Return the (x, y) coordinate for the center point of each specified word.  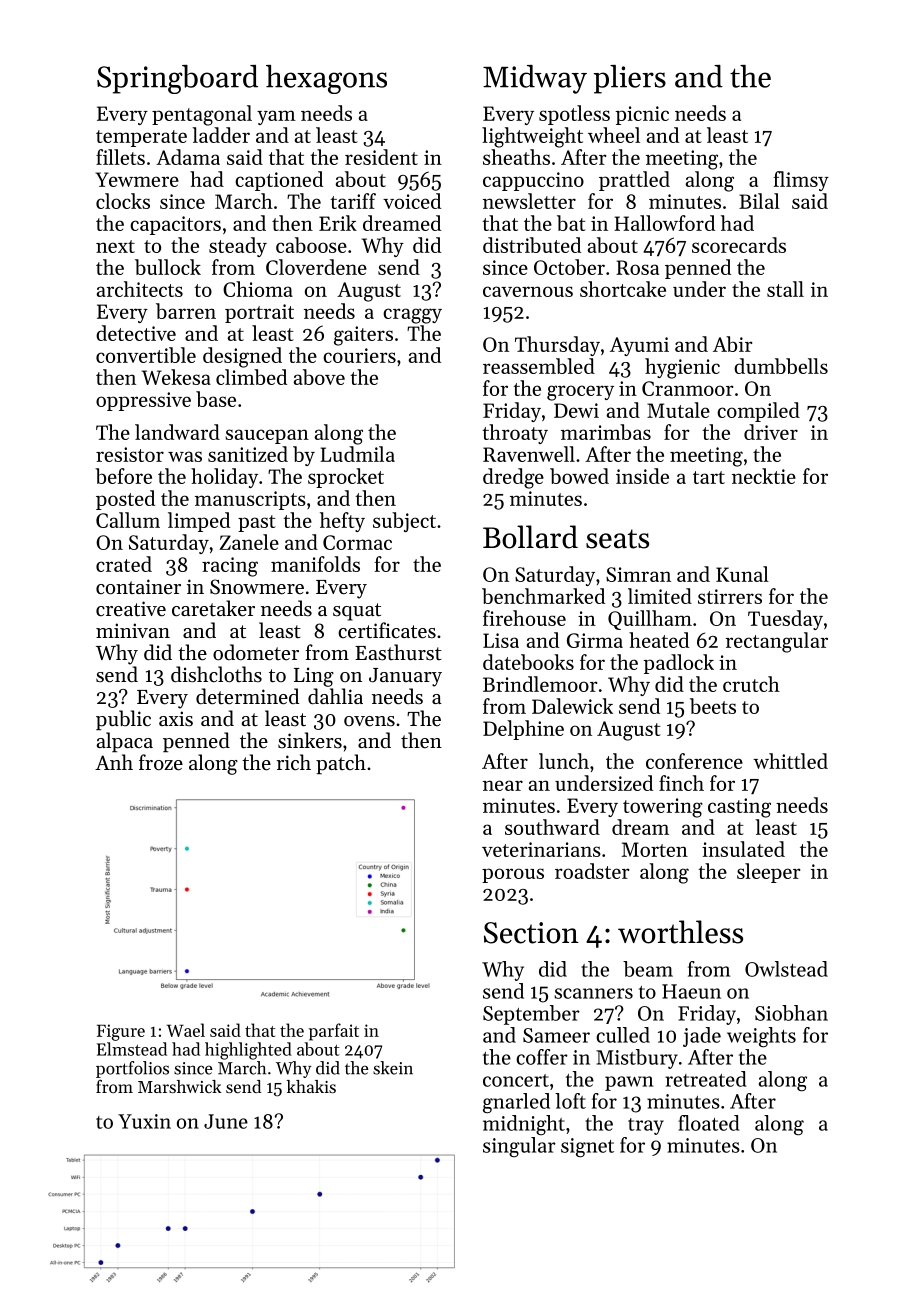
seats (617, 539)
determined (247, 696)
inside (642, 476)
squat (357, 612)
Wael (186, 1030)
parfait (334, 1032)
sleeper (768, 873)
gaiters (363, 336)
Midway (535, 79)
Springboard (177, 79)
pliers (629, 79)
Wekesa (176, 377)
